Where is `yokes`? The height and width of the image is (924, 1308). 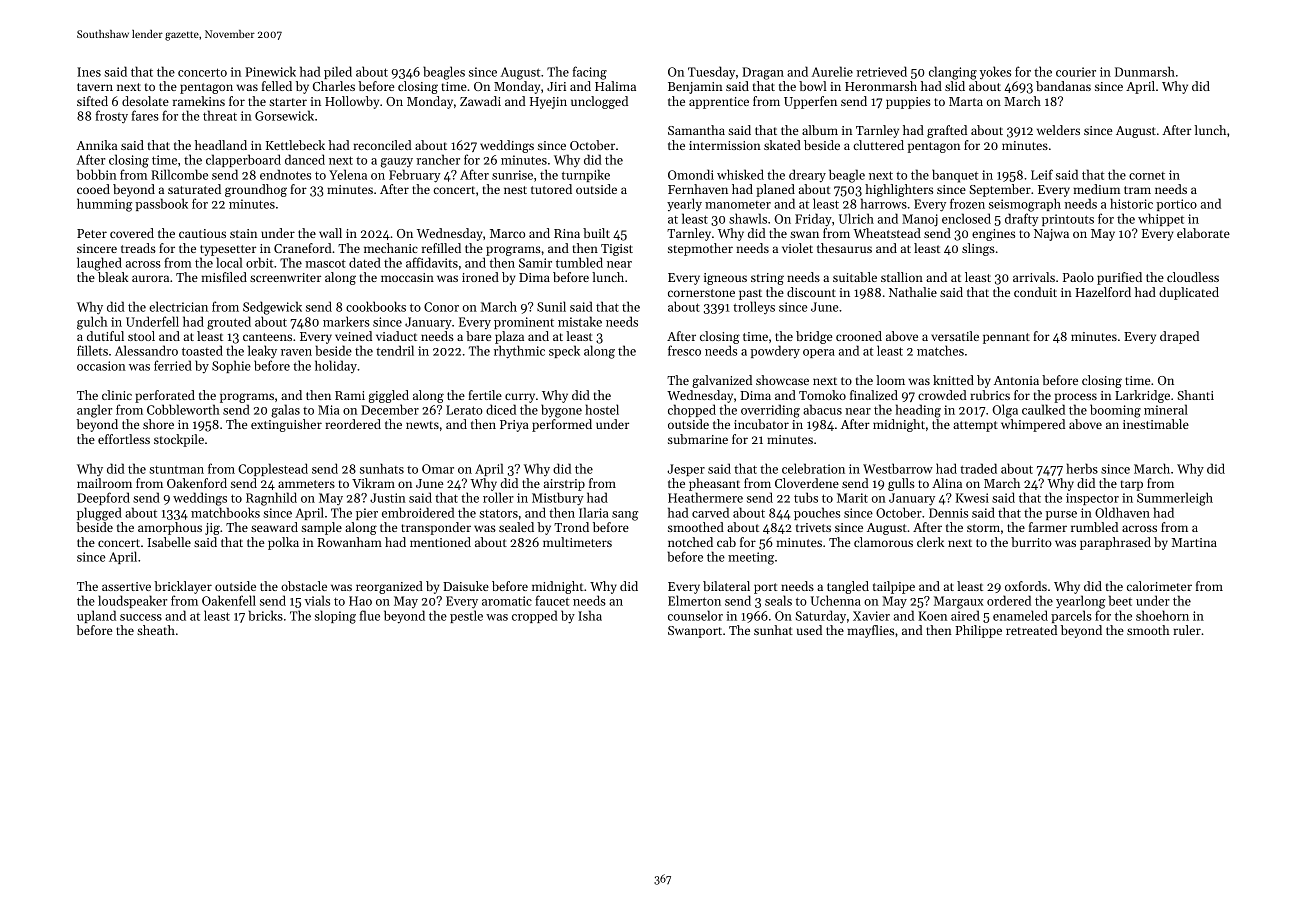 yokes is located at coordinates (995, 72).
